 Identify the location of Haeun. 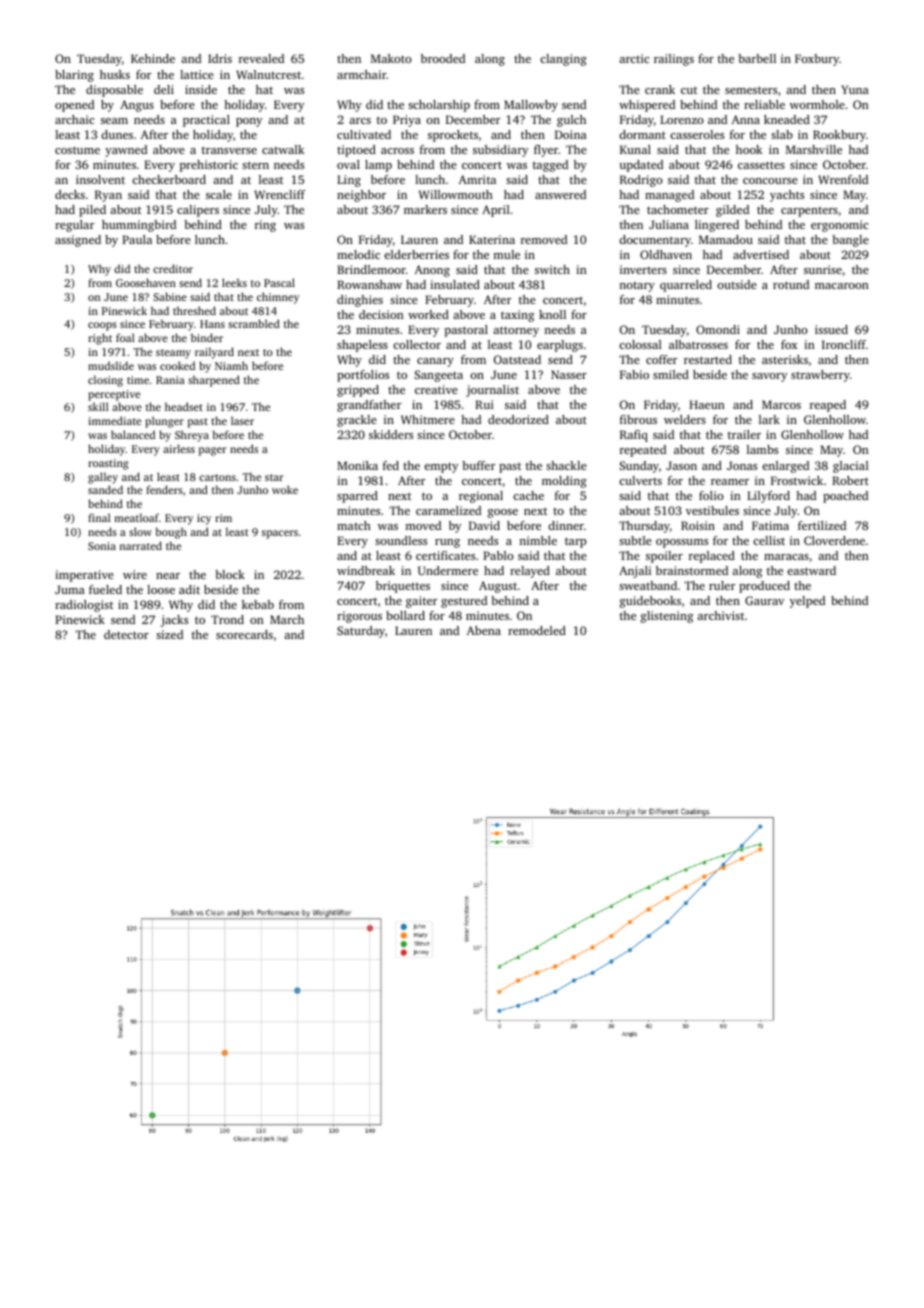
(707, 404).
